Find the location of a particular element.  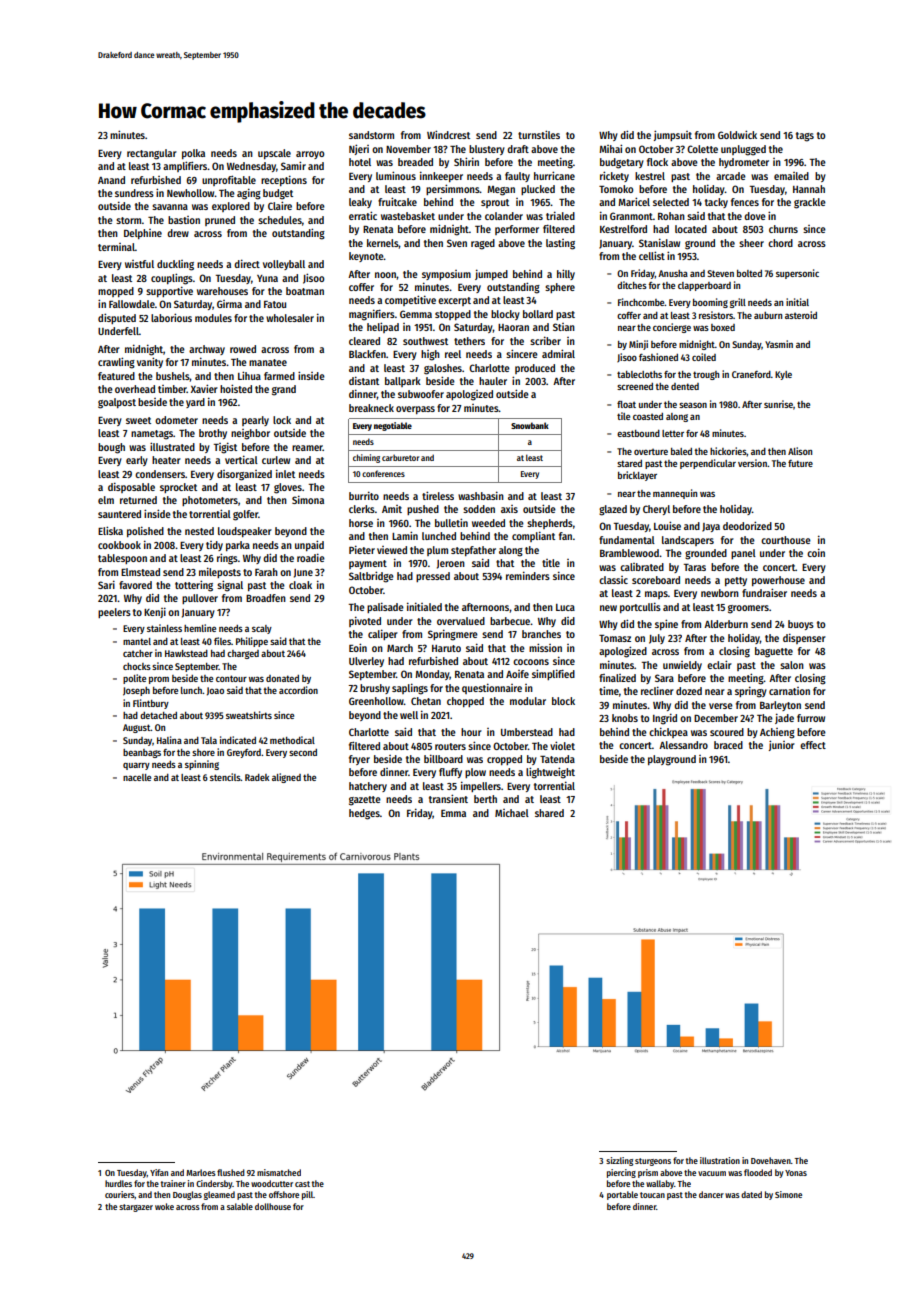

hurdles is located at coordinates (118, 1183).
